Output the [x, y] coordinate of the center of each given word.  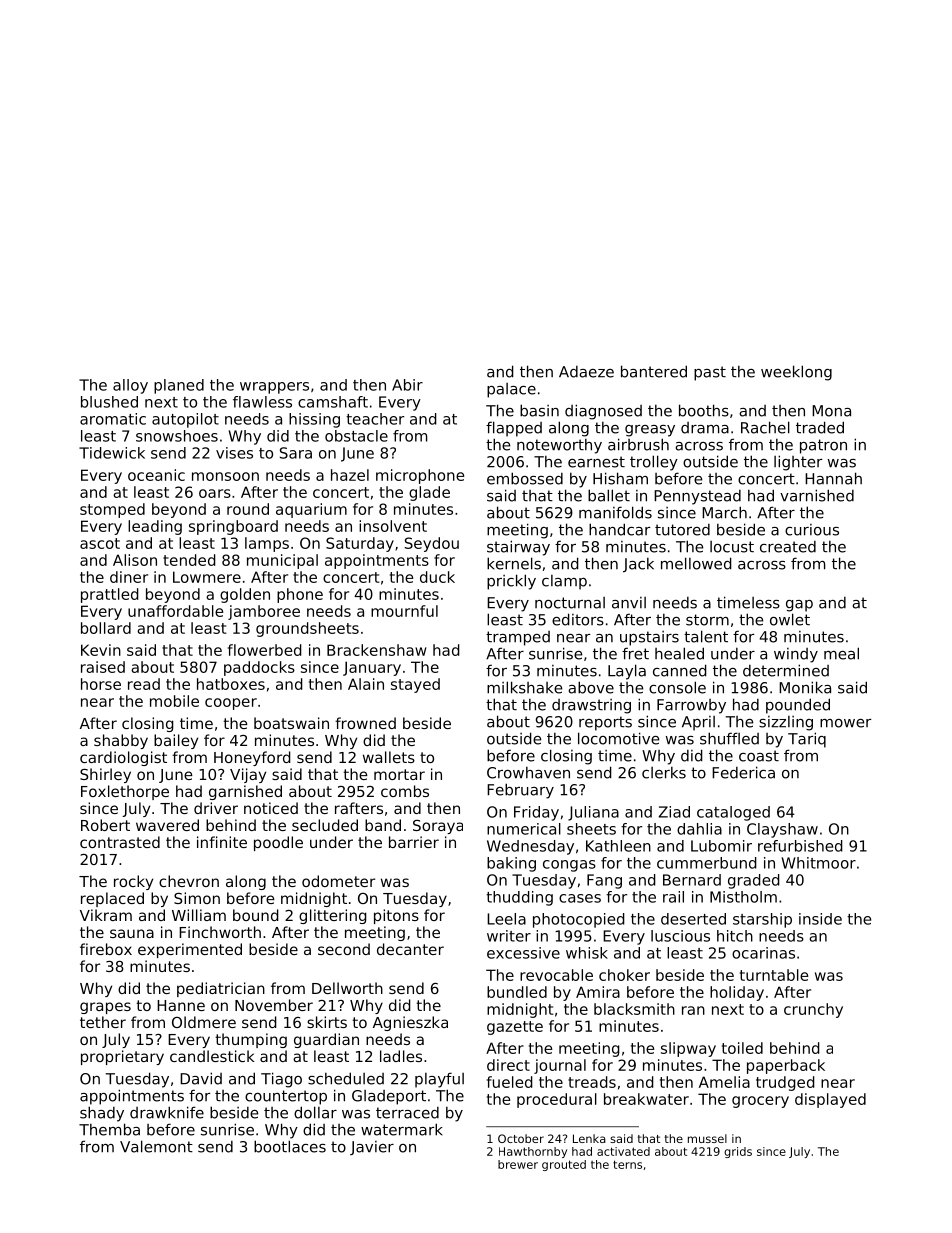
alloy [130, 386]
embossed [525, 478]
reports [605, 723]
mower [845, 723]
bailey [176, 741]
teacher [375, 419]
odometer [338, 881]
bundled [517, 992]
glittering [333, 916]
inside [820, 919]
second [344, 949]
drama [705, 428]
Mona [831, 411]
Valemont [156, 1146]
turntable [774, 975]
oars [215, 493]
